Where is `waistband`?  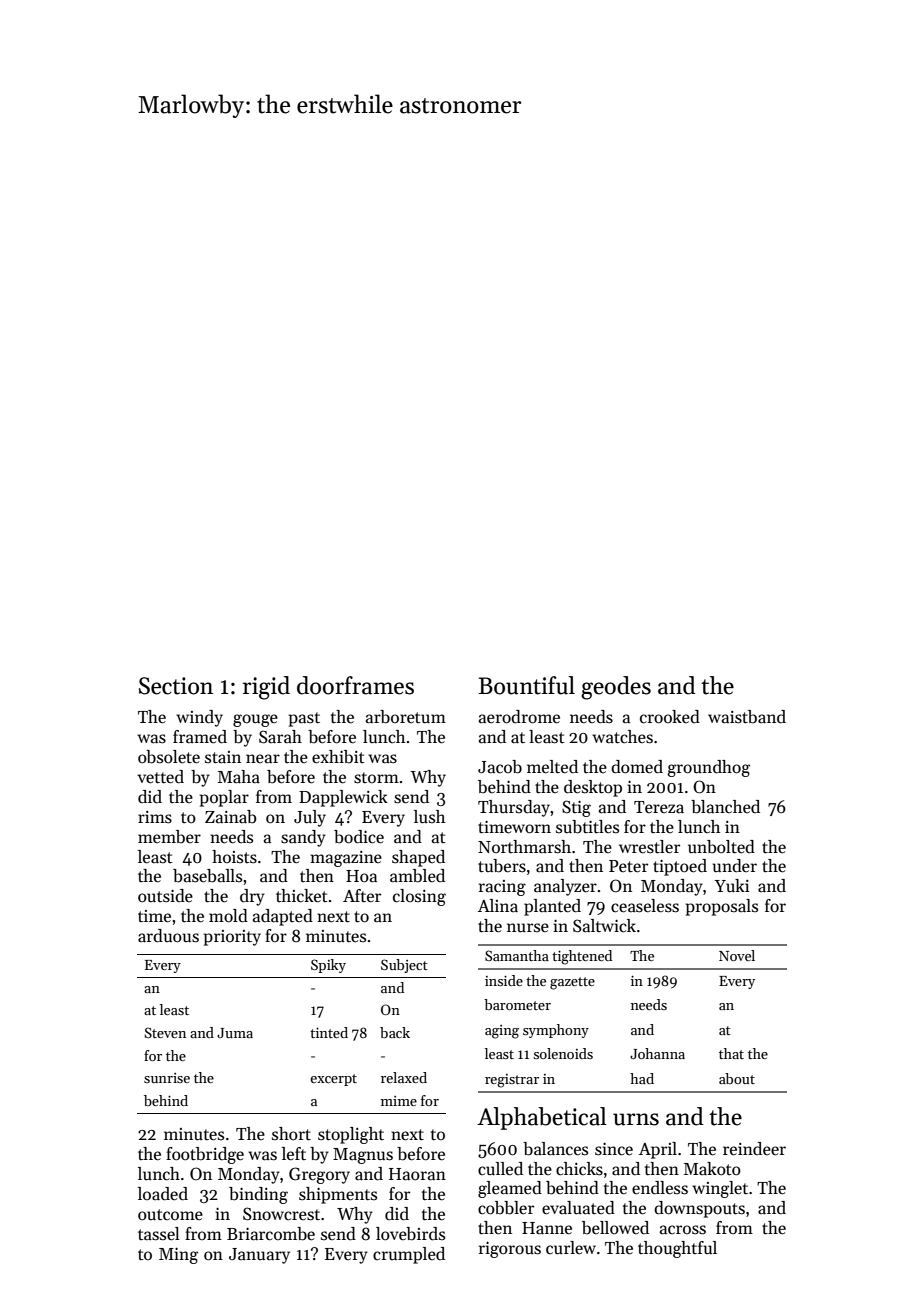
waistband is located at coordinates (747, 717).
